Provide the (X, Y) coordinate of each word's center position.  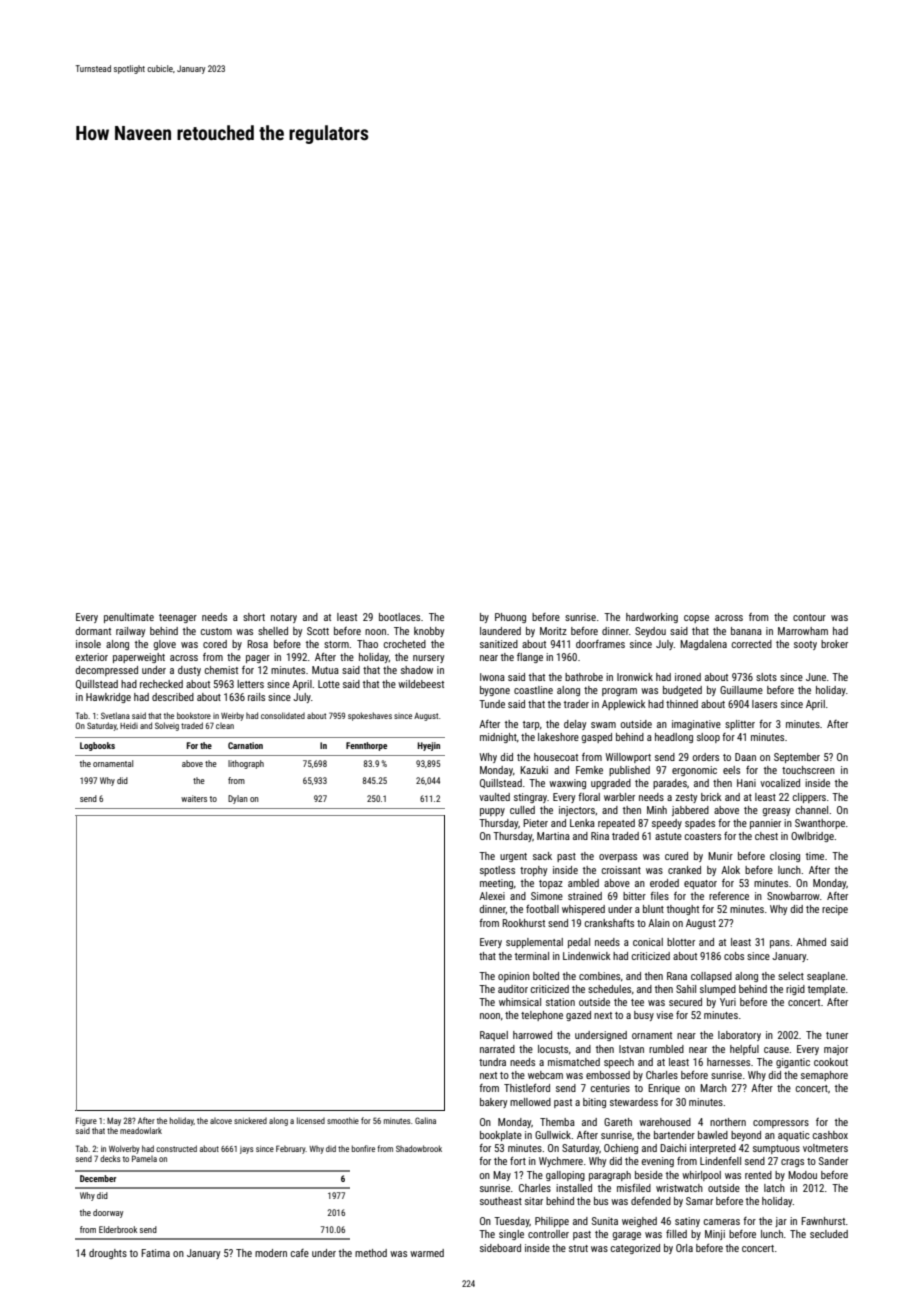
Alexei (492, 896)
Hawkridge (108, 698)
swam (603, 725)
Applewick (624, 705)
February (291, 1149)
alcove (221, 1121)
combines (599, 976)
